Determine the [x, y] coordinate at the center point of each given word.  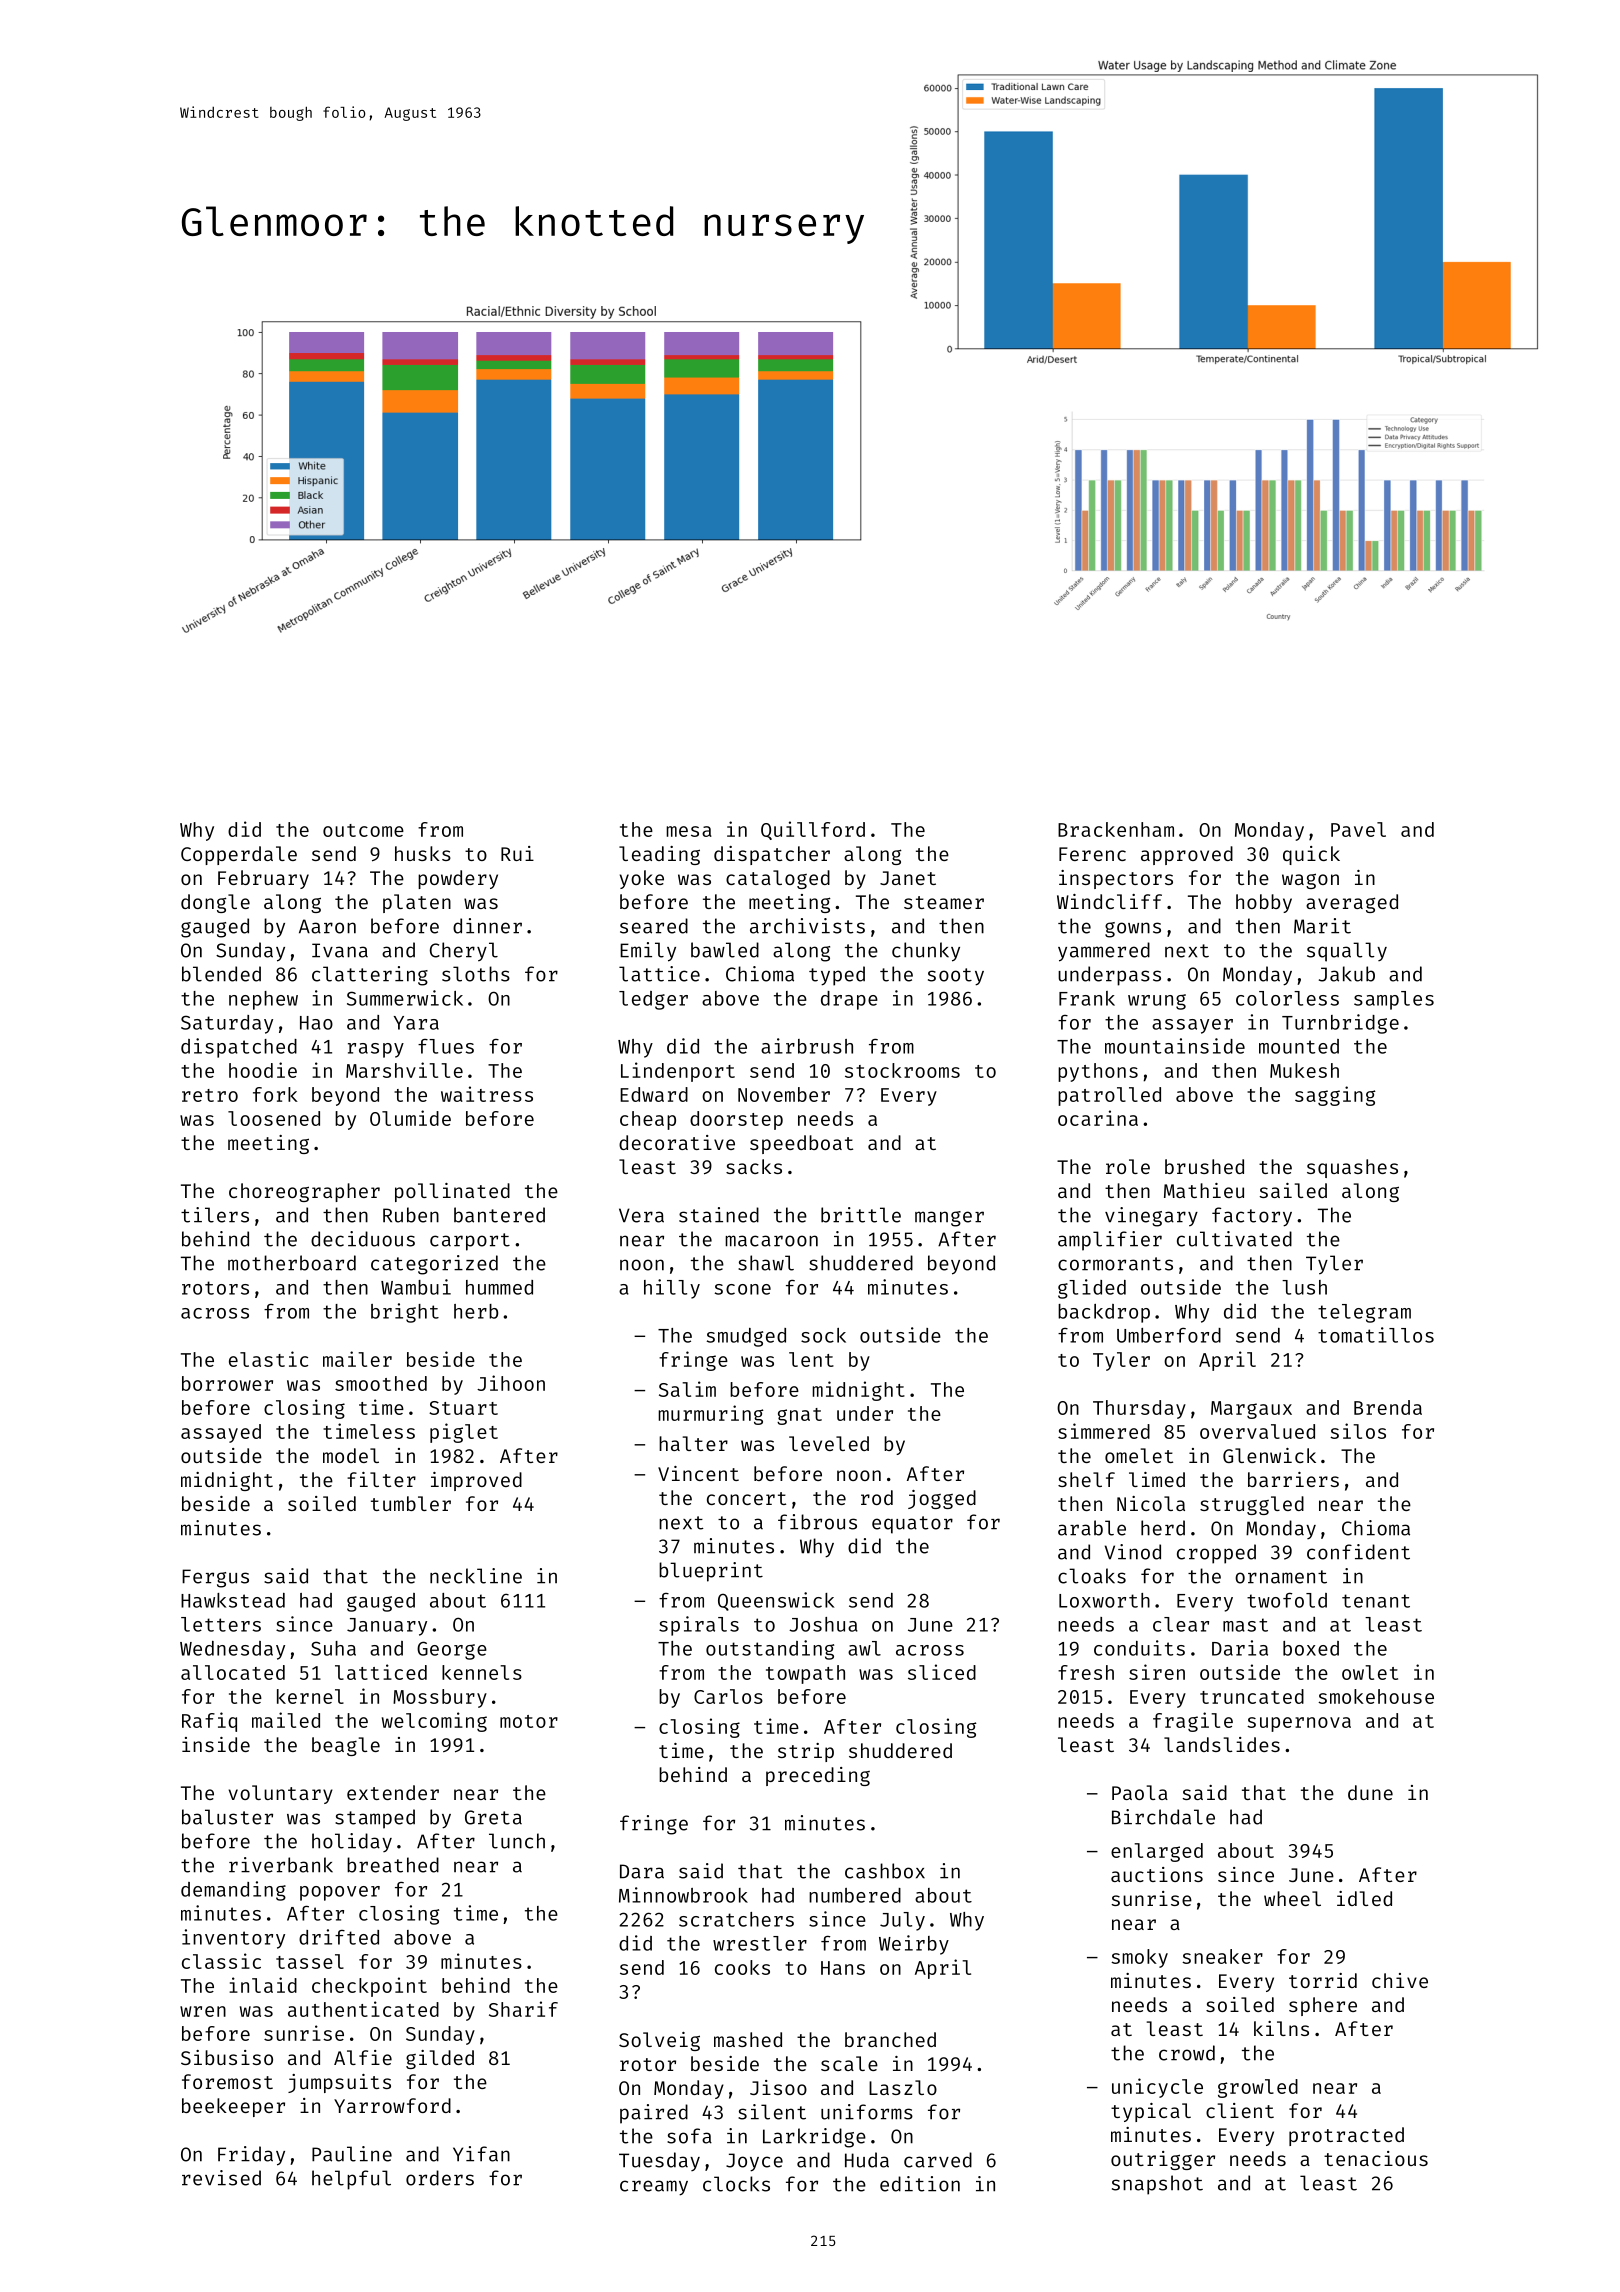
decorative [677, 1142]
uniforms [867, 2112]
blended [221, 974]
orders [440, 2178]
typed [837, 976]
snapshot [1157, 2185]
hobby [1264, 903]
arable [1092, 1528]
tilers [215, 1215]
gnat [799, 1416]
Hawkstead [233, 1600]
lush [1304, 1287]
